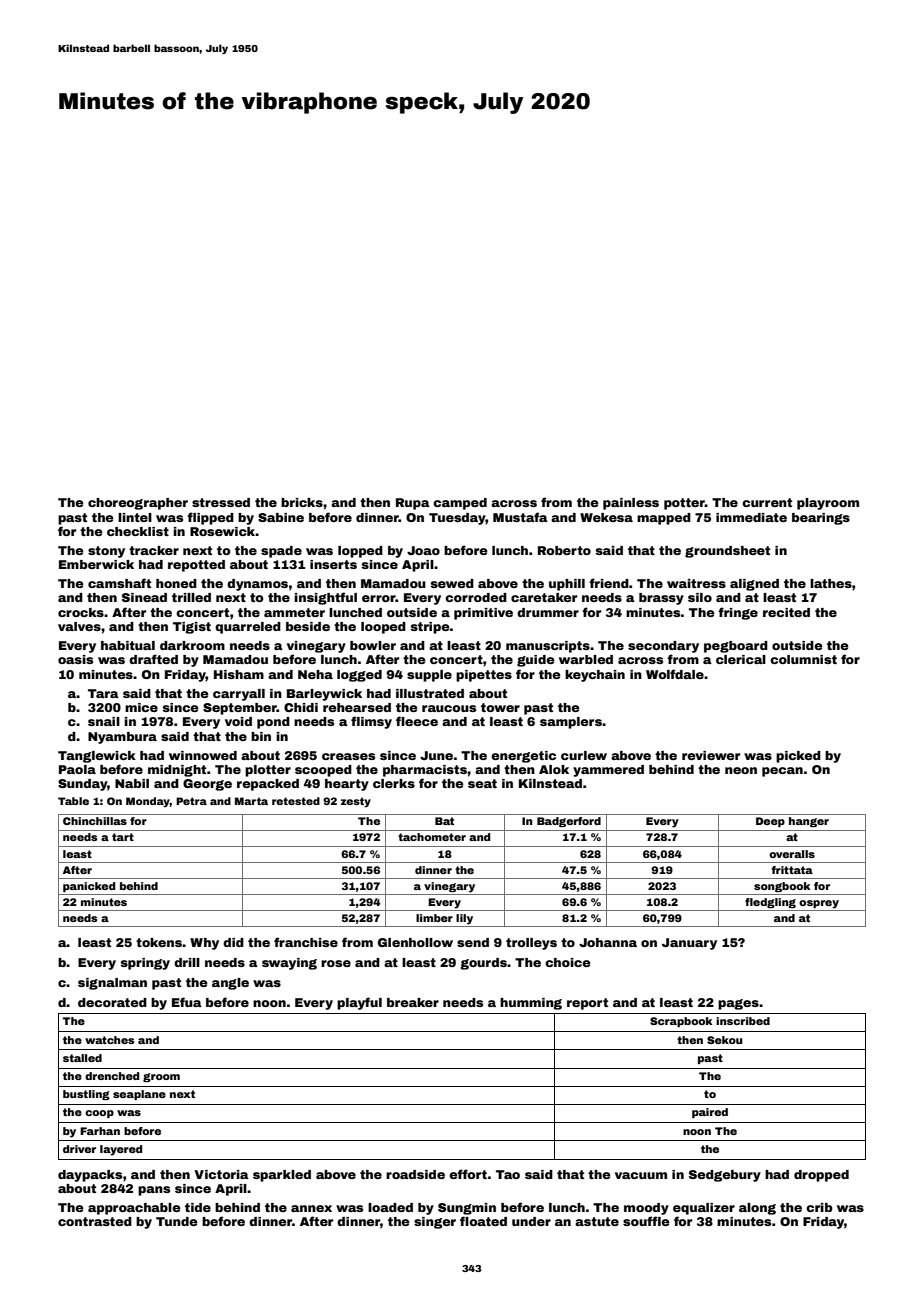 Image resolution: width=924 pixels, height=1308 pixels. Describe the element at coordinates (153, 659) in the screenshot. I see `drafted` at that location.
